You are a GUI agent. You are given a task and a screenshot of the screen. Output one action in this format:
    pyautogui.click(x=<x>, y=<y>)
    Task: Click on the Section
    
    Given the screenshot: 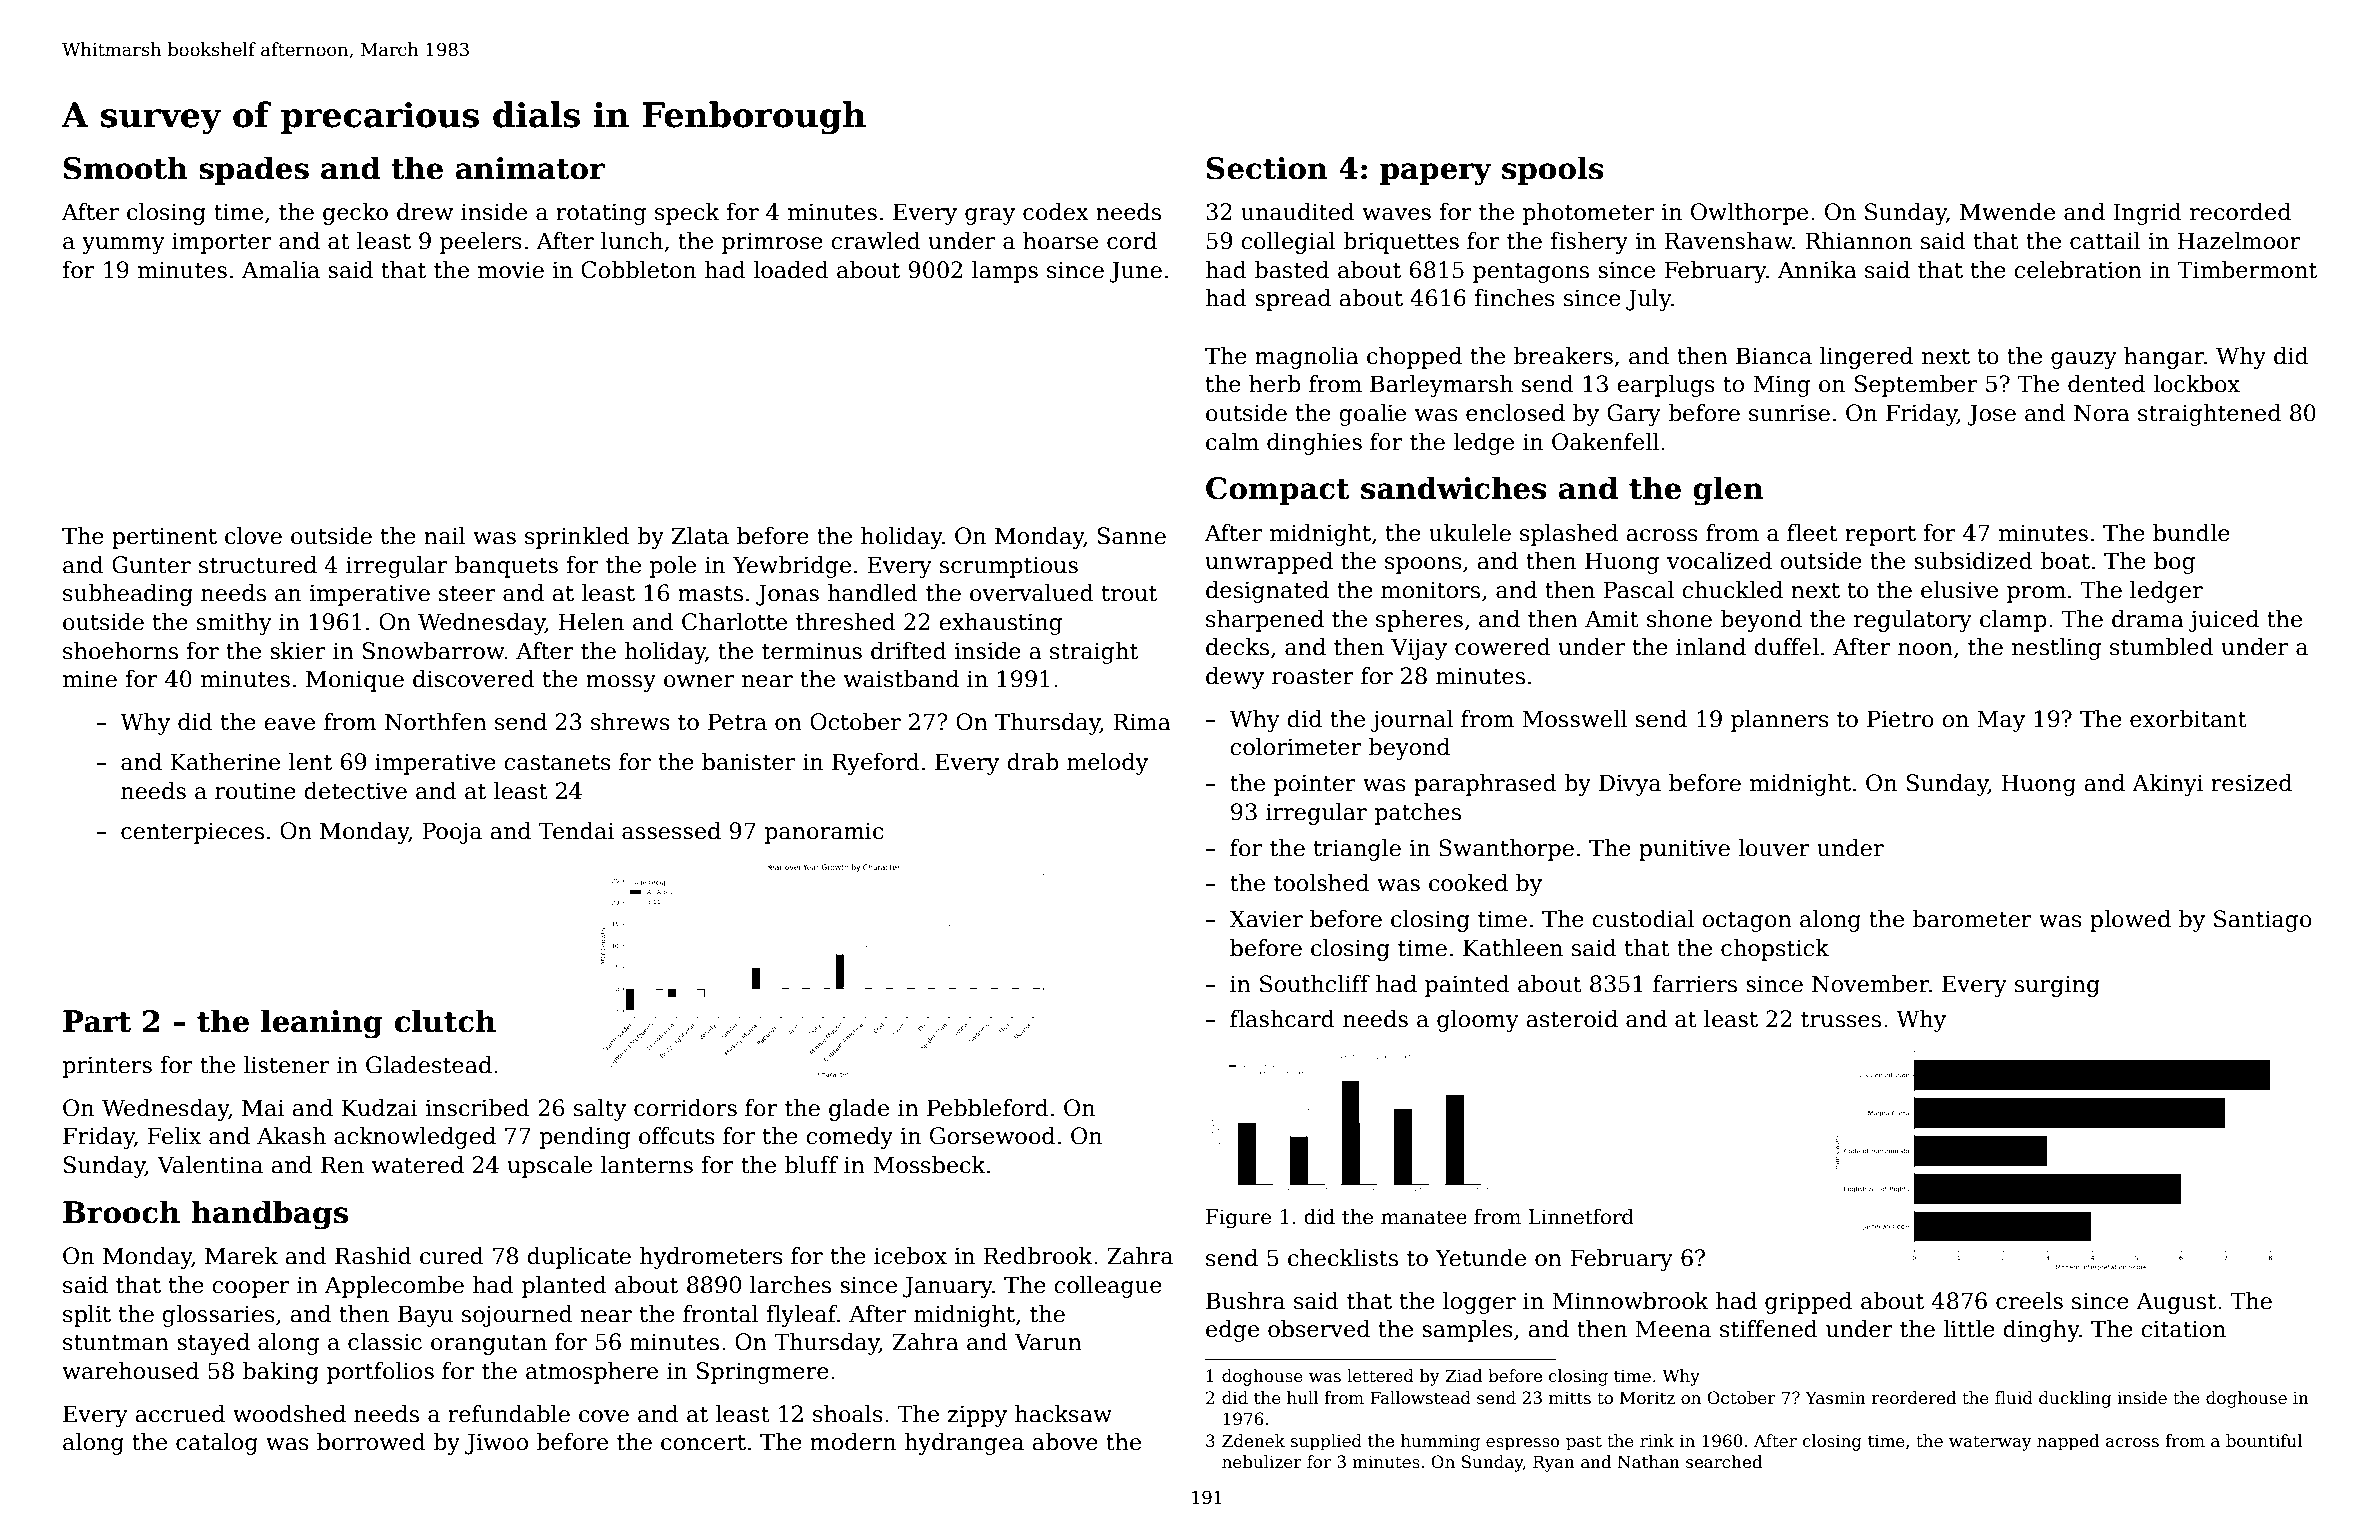 What is the action you would take?
    pyautogui.click(x=1267, y=168)
